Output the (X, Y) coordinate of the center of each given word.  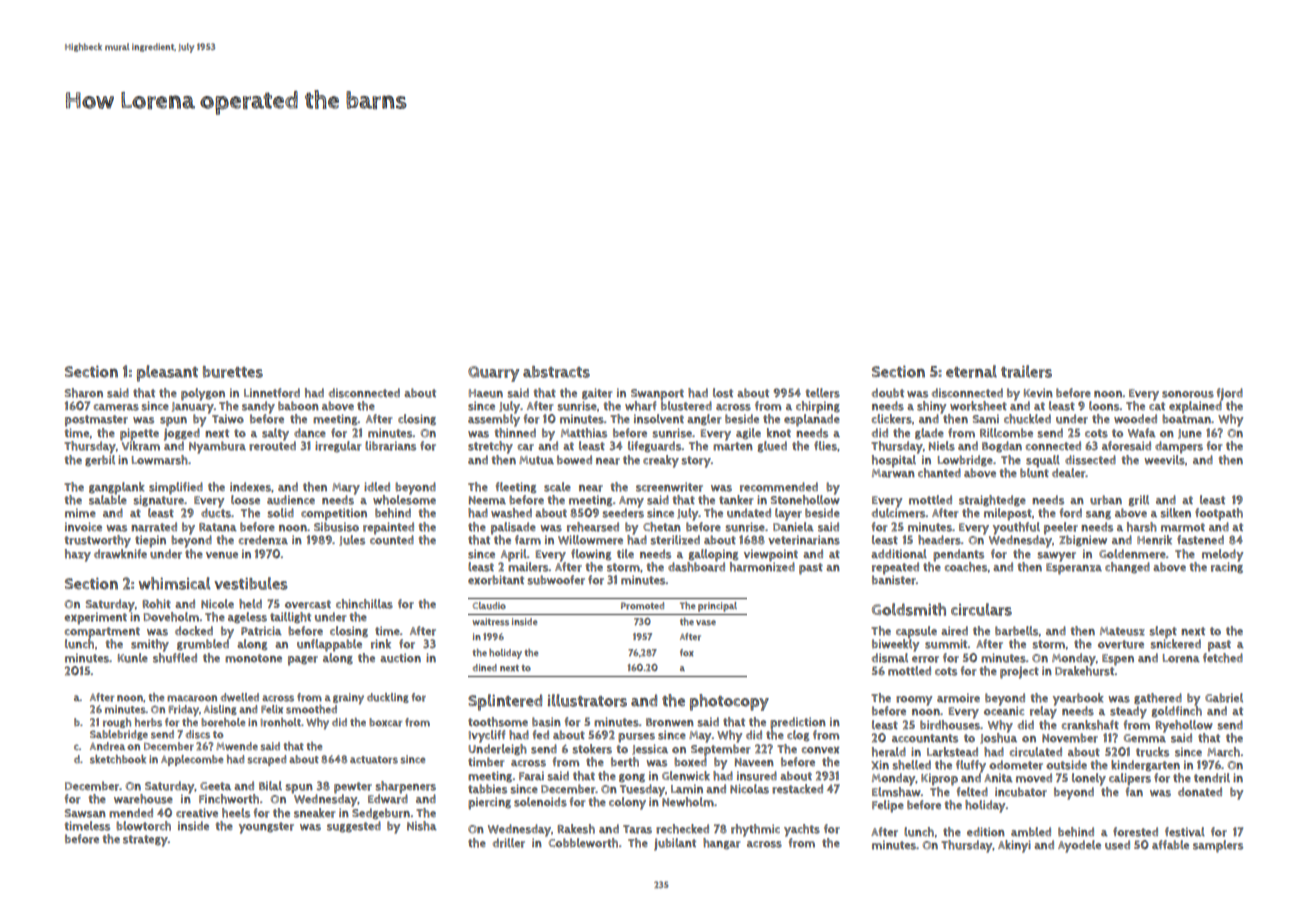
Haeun (486, 393)
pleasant (167, 373)
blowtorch (143, 826)
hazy (78, 555)
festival (1185, 832)
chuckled (1027, 419)
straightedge (992, 501)
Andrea (107, 746)
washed (511, 513)
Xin (880, 765)
